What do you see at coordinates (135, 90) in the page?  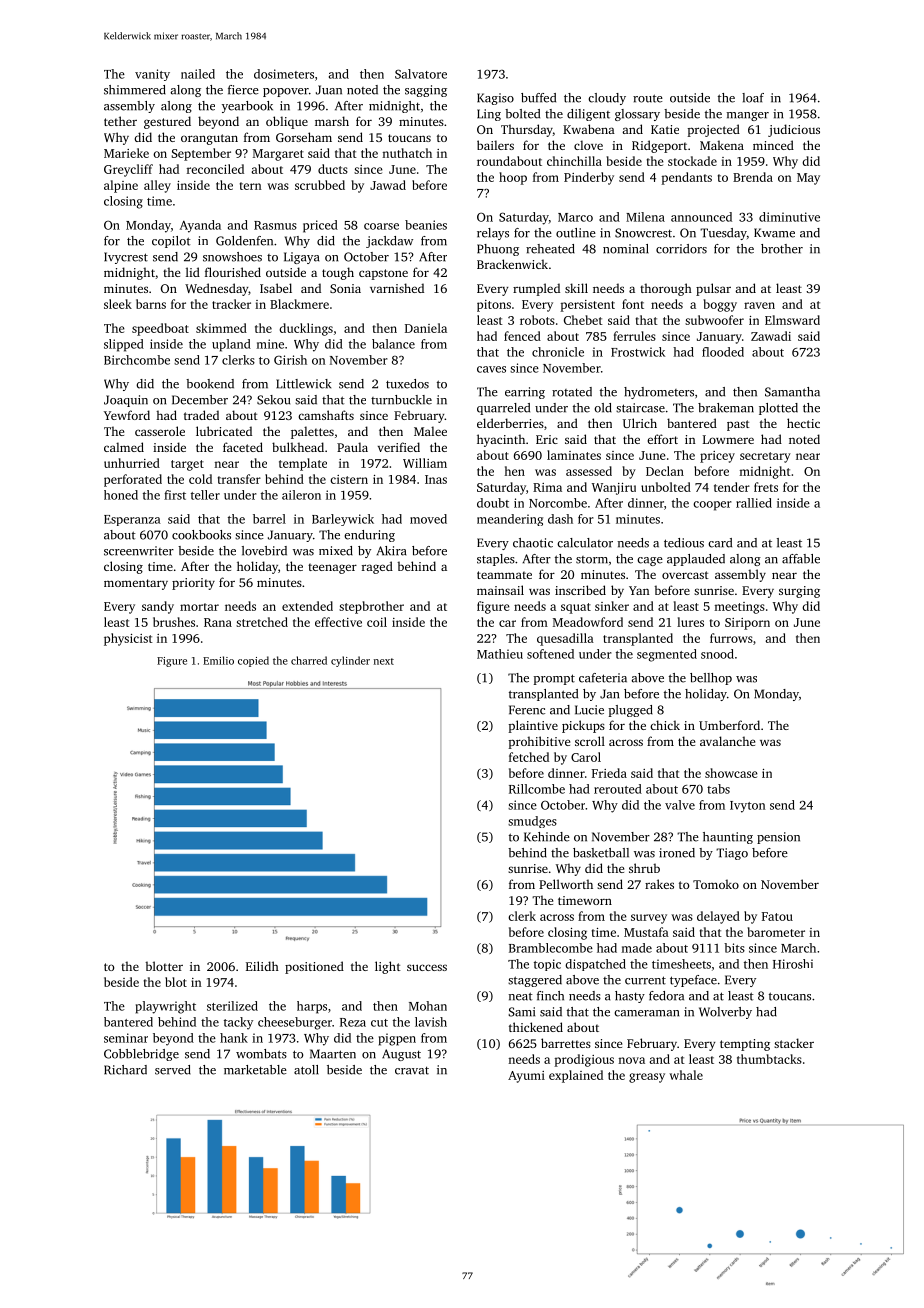 I see `shimmered` at bounding box center [135, 90].
